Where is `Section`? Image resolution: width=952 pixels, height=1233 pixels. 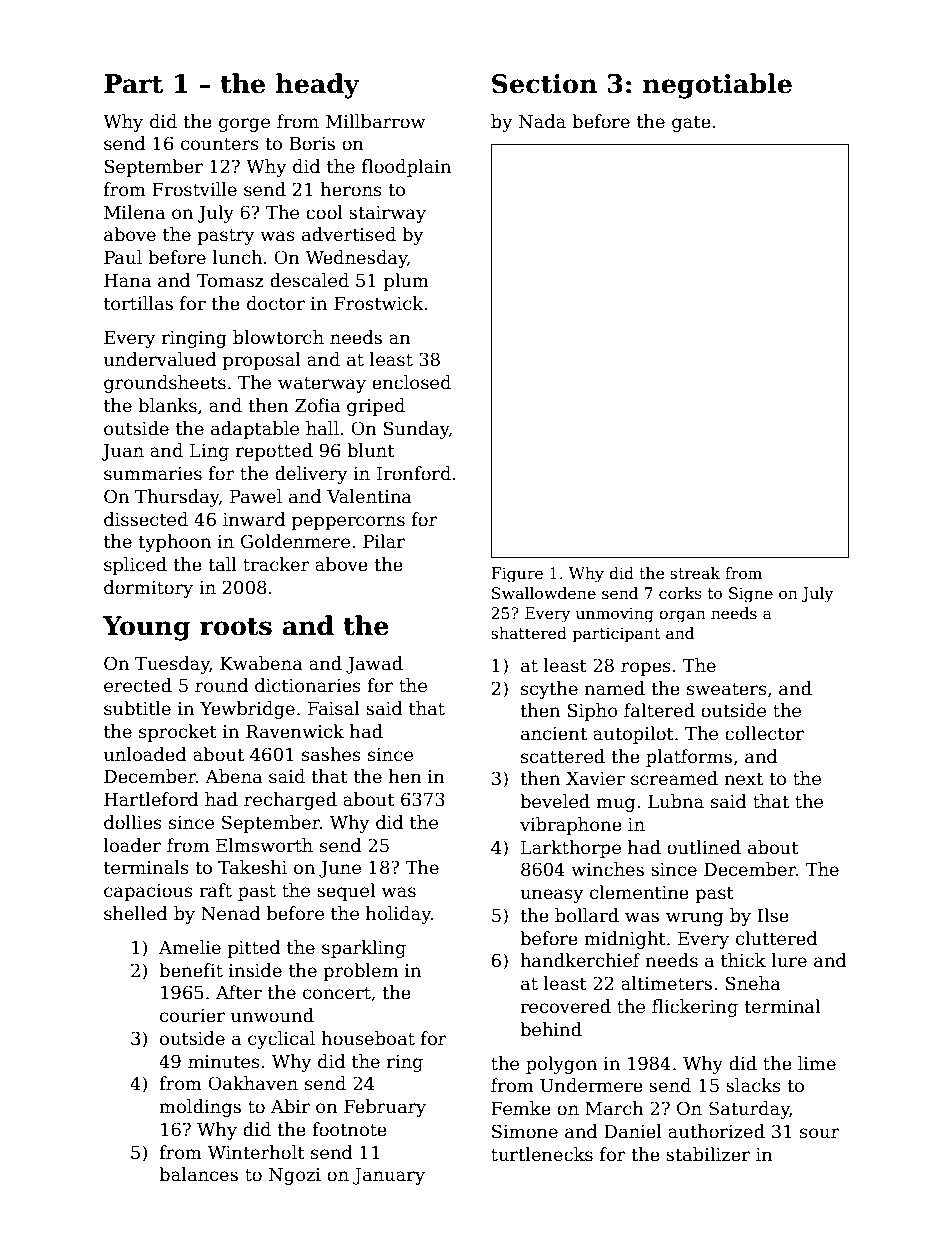
Section is located at coordinates (544, 84).
